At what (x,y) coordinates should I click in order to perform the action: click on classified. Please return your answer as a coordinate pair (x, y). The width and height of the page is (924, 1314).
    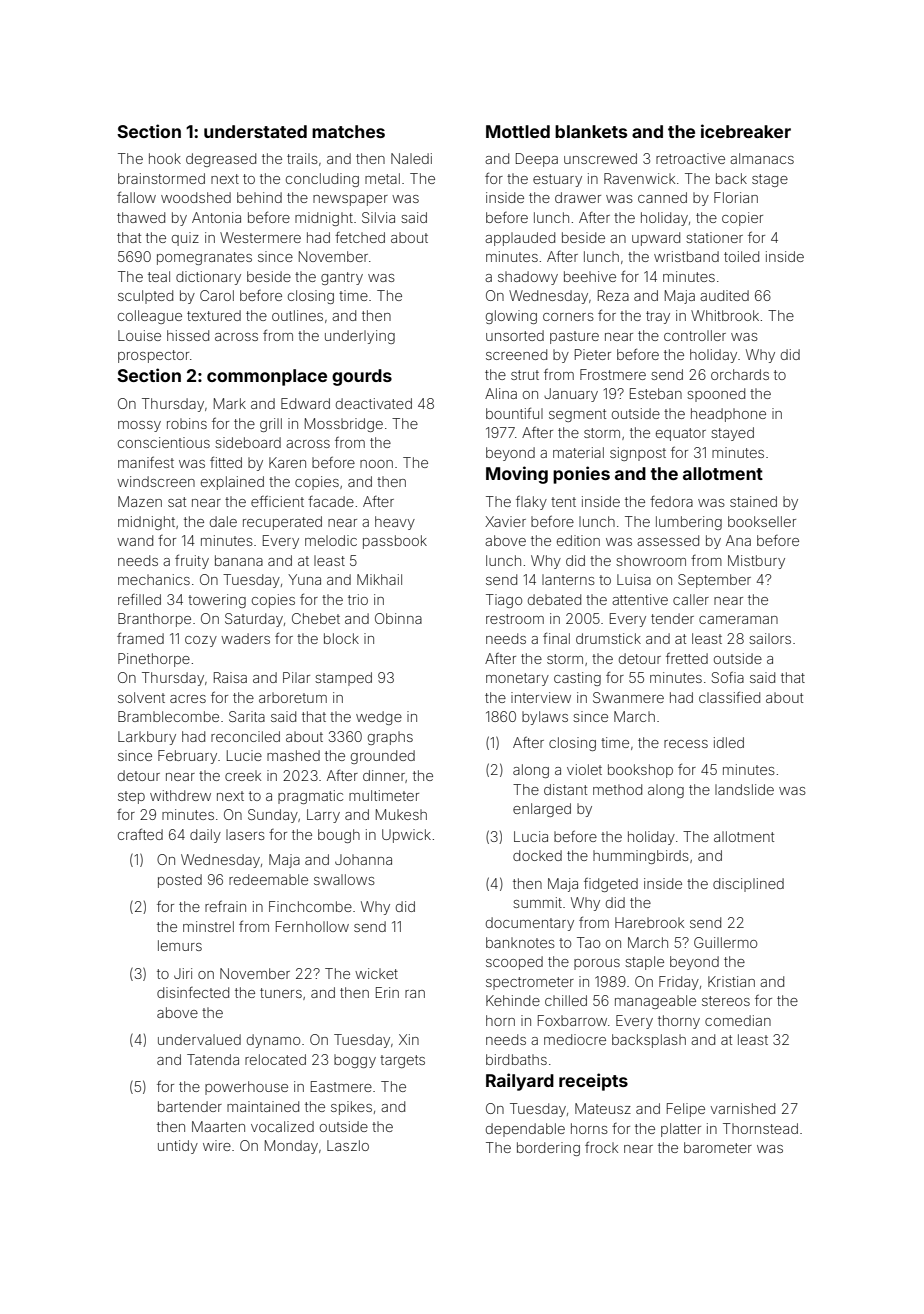
    Looking at the image, I should click on (729, 697).
